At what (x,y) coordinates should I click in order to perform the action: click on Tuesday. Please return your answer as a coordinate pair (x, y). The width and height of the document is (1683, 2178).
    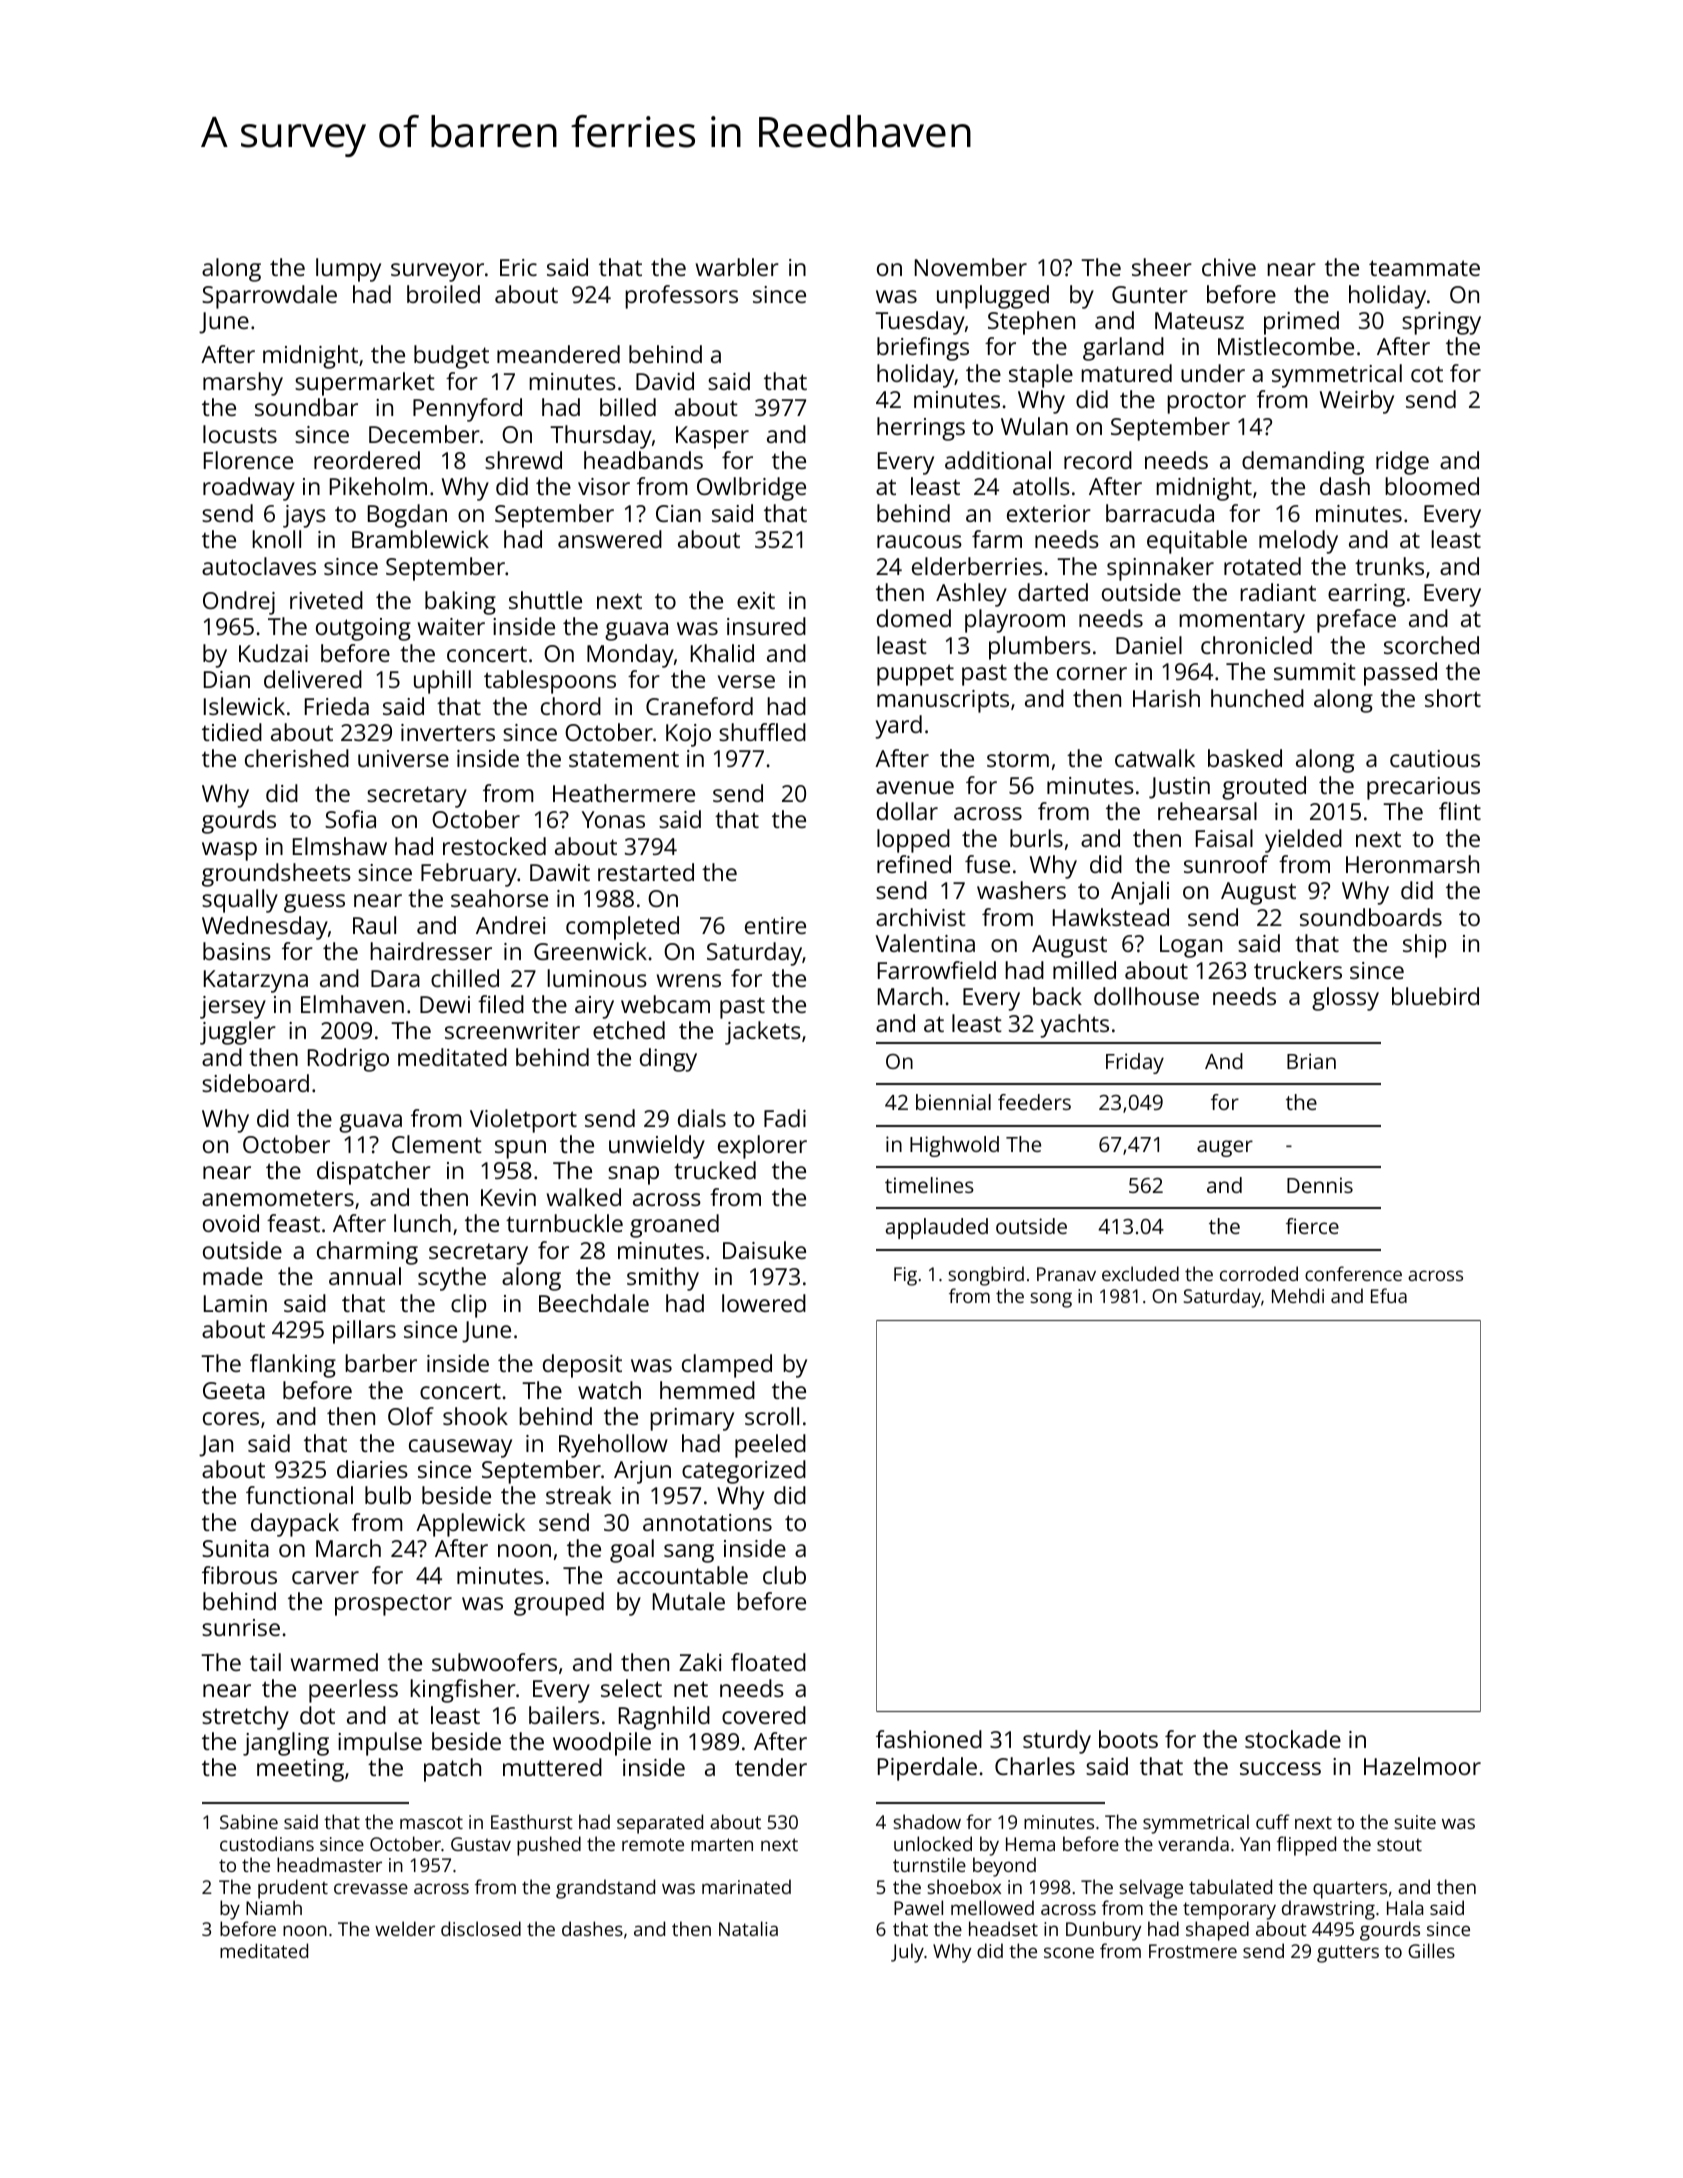
    Looking at the image, I should click on (920, 323).
